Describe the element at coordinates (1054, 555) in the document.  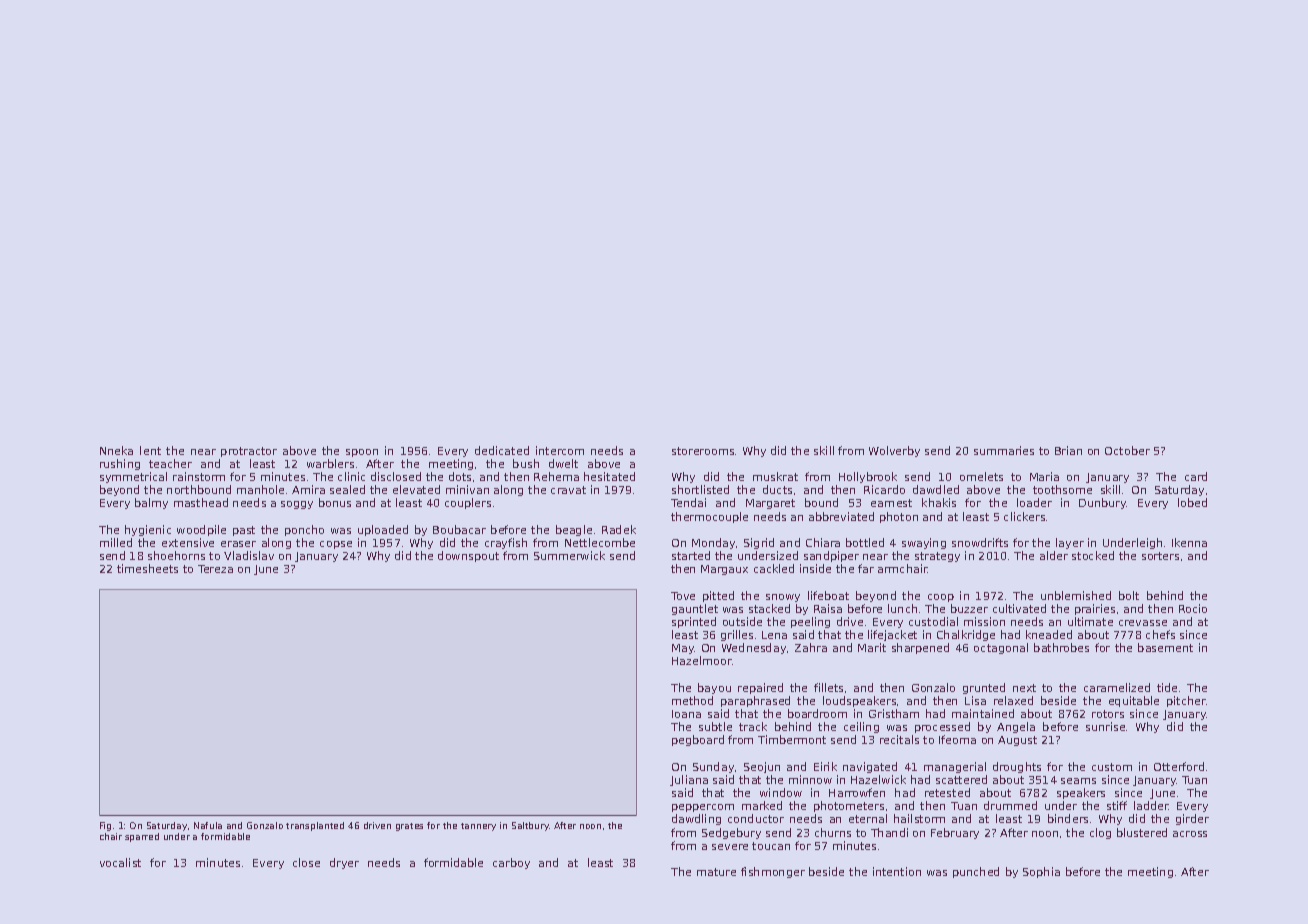
I see `alder` at that location.
